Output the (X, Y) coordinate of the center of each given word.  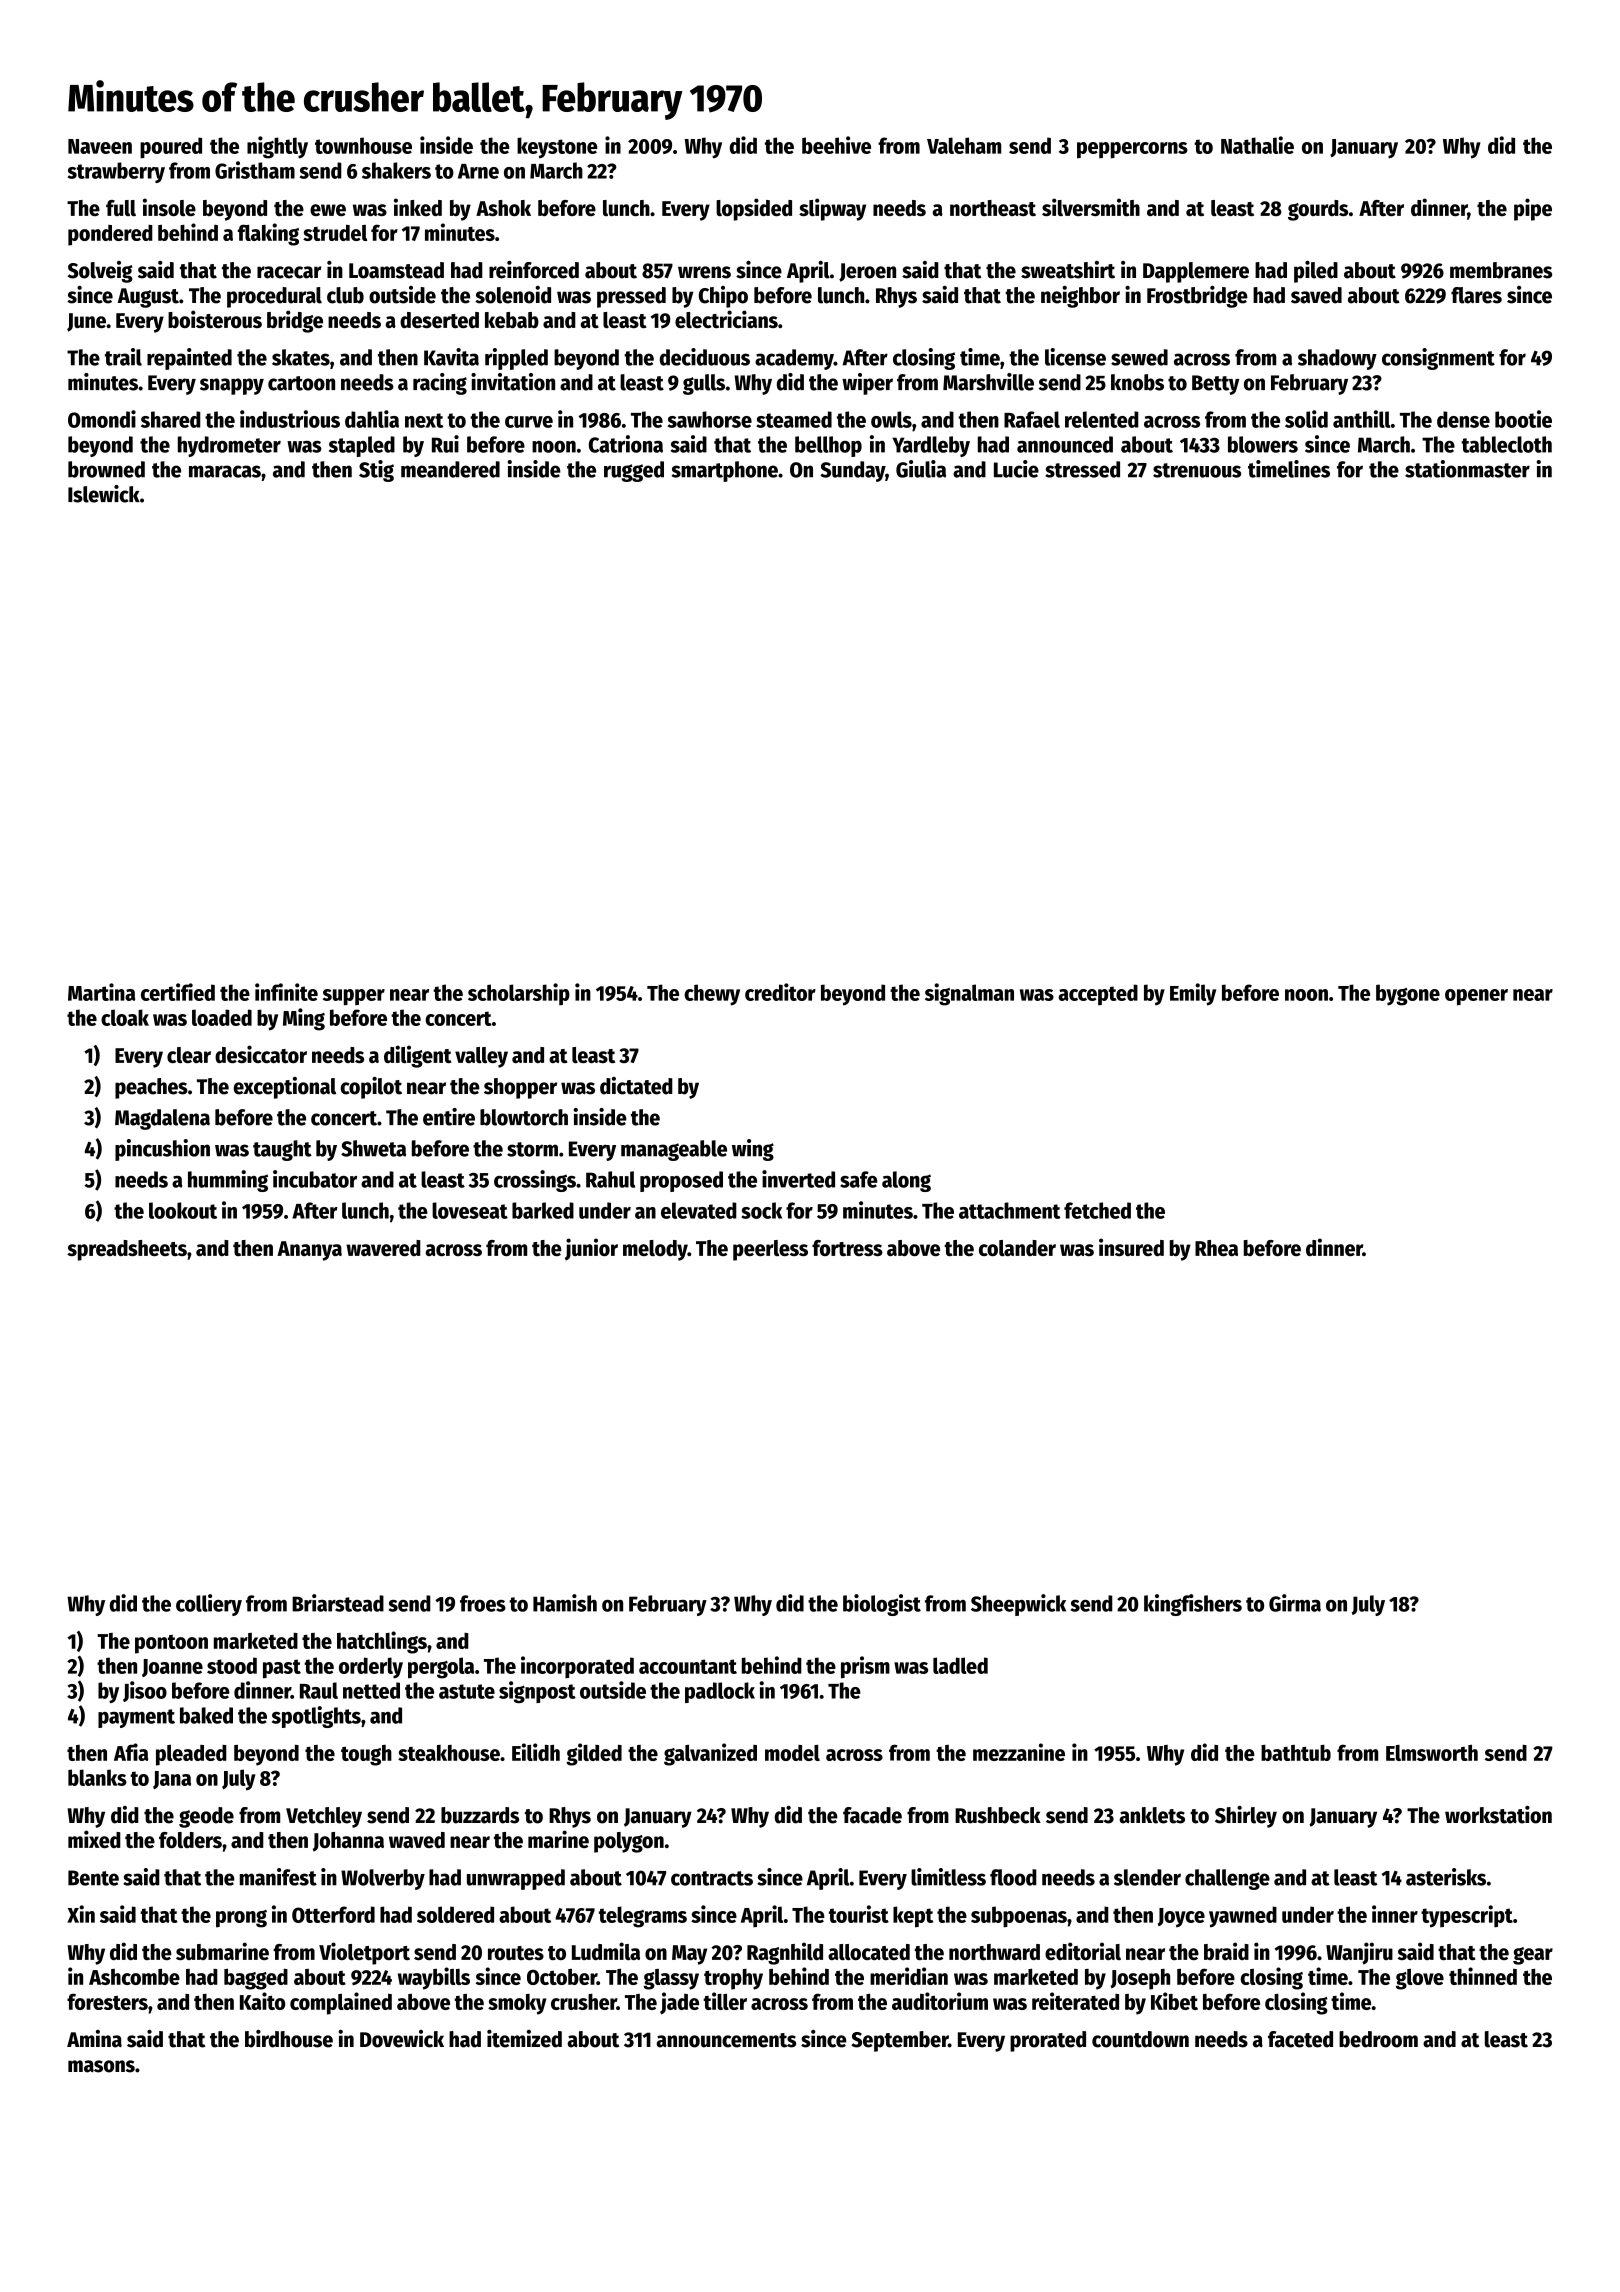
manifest (278, 1877)
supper (354, 997)
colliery (209, 1605)
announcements (726, 2040)
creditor (780, 992)
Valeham (964, 145)
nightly (277, 147)
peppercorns (1132, 150)
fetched (1097, 1210)
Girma (1295, 1603)
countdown (1140, 2039)
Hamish (565, 1603)
